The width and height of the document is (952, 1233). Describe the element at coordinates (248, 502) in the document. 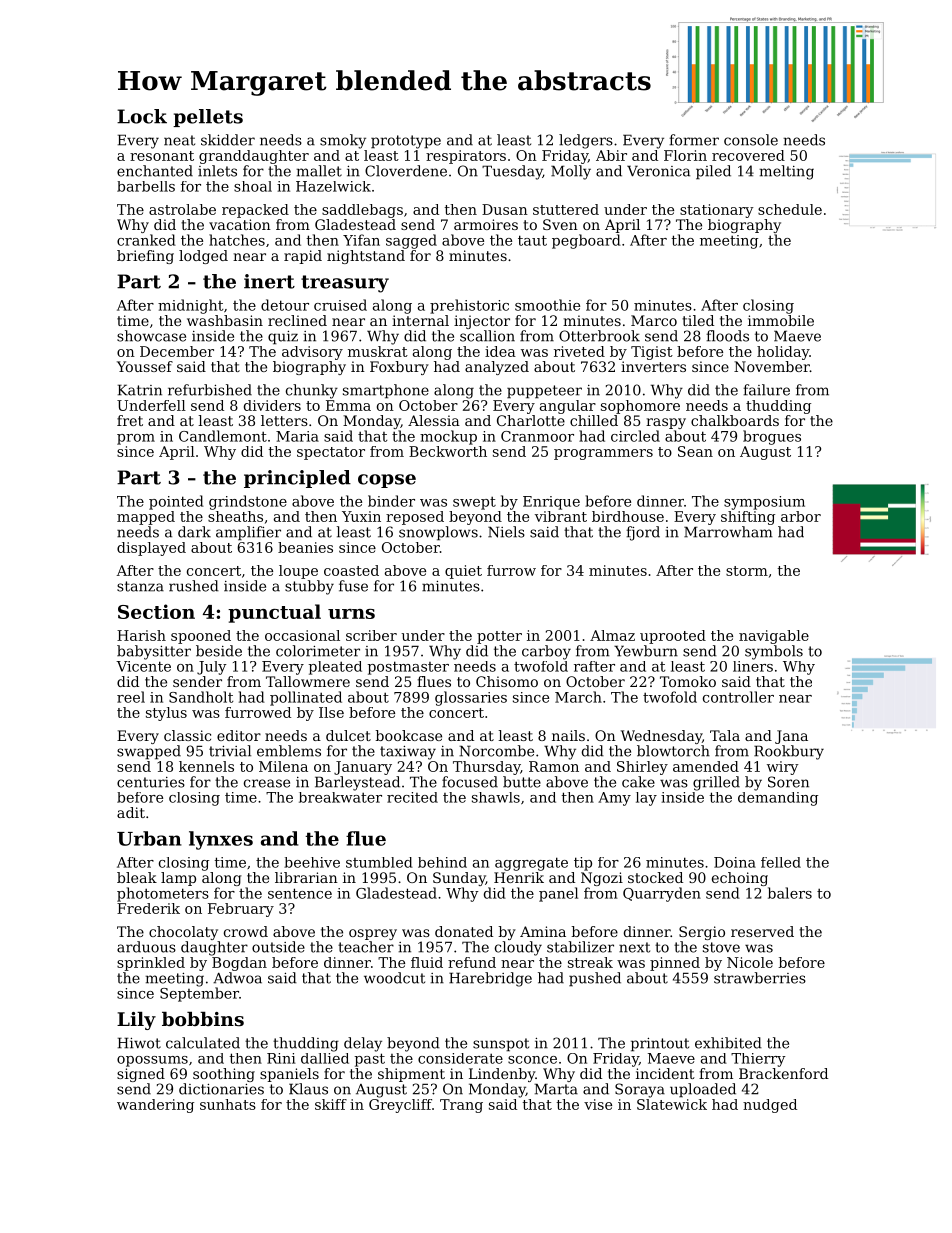

I see `grindstone` at that location.
